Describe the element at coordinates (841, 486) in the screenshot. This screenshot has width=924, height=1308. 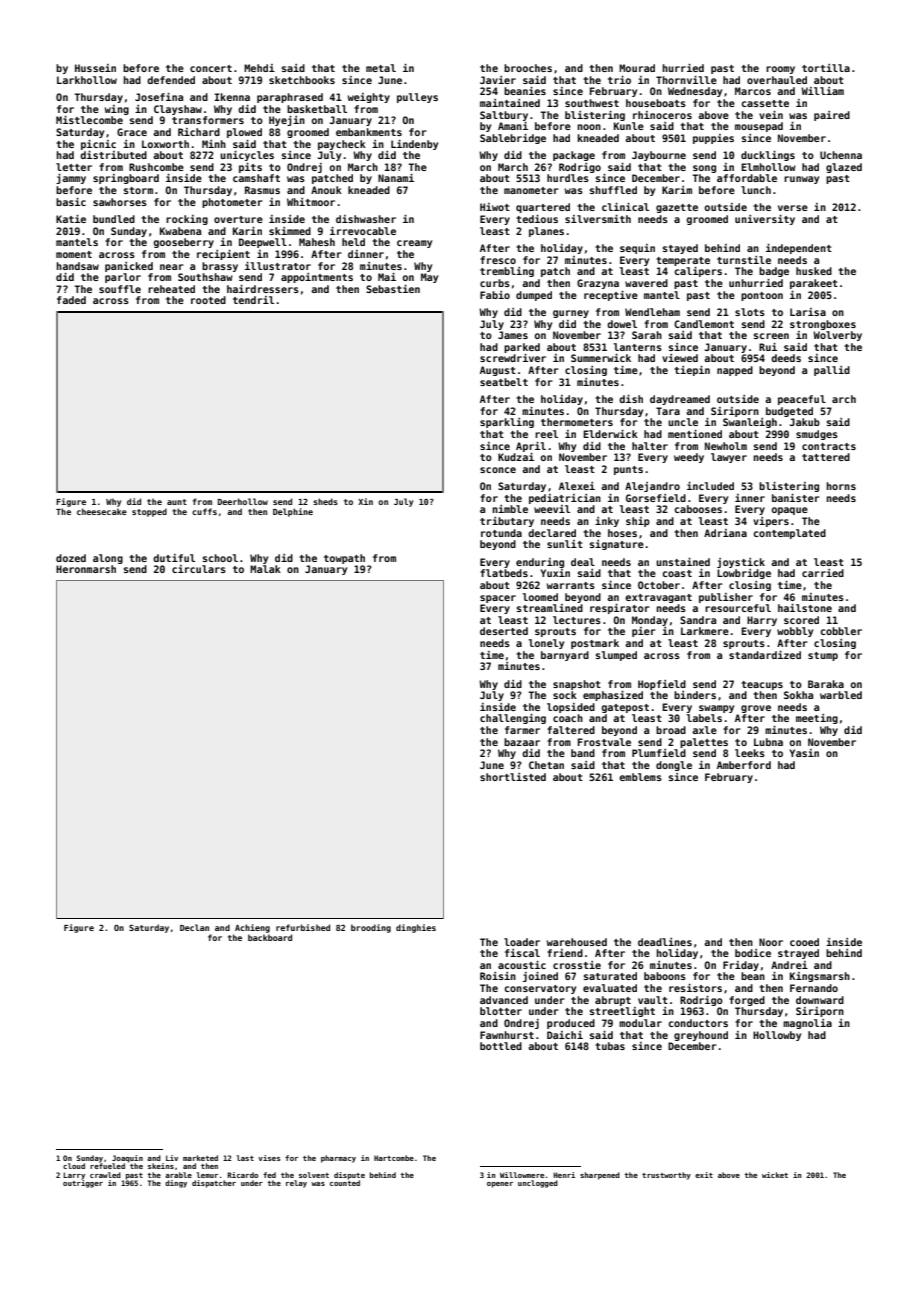
I see `horns` at that location.
